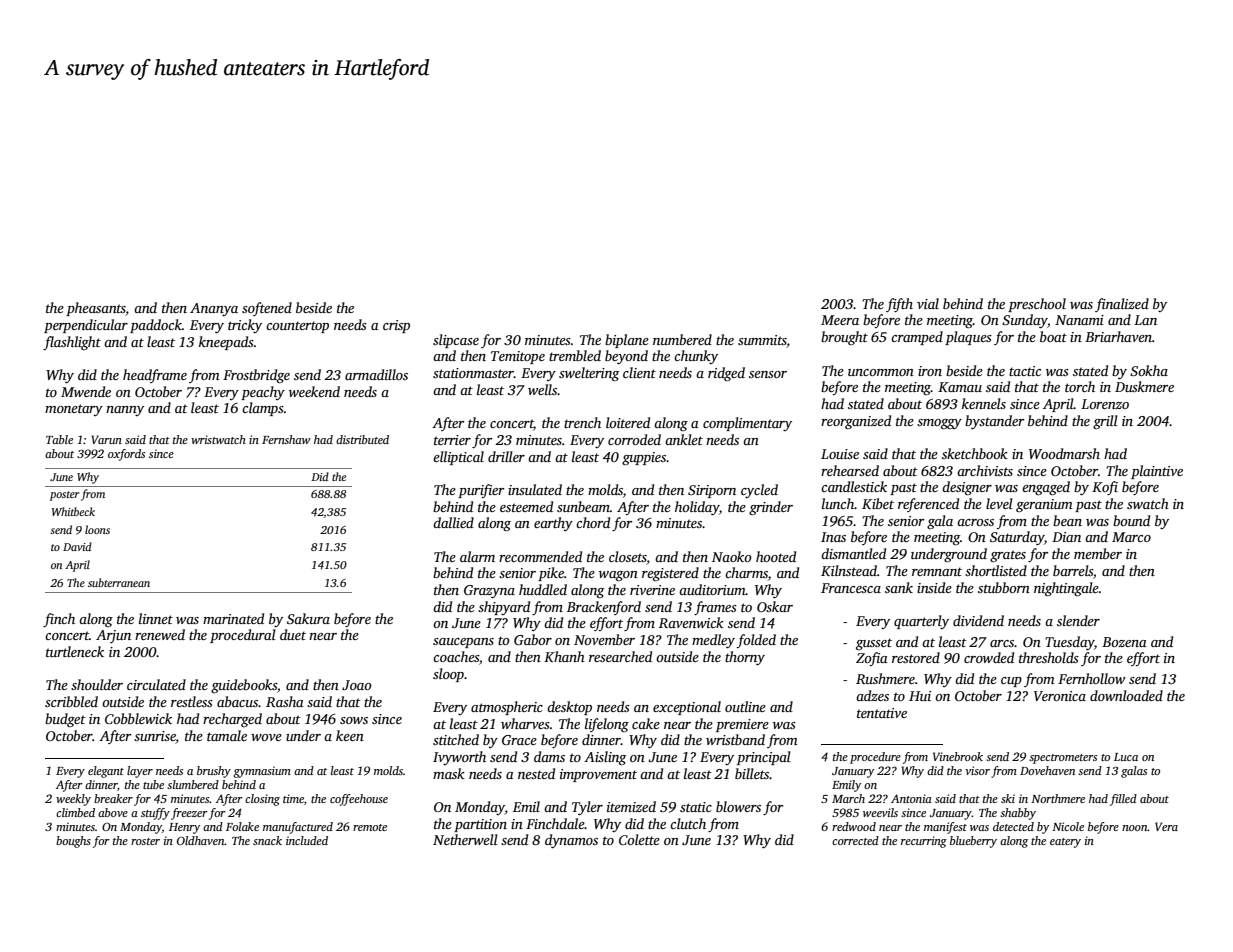  Describe the element at coordinates (1078, 620) in the page. I see `slender` at that location.
